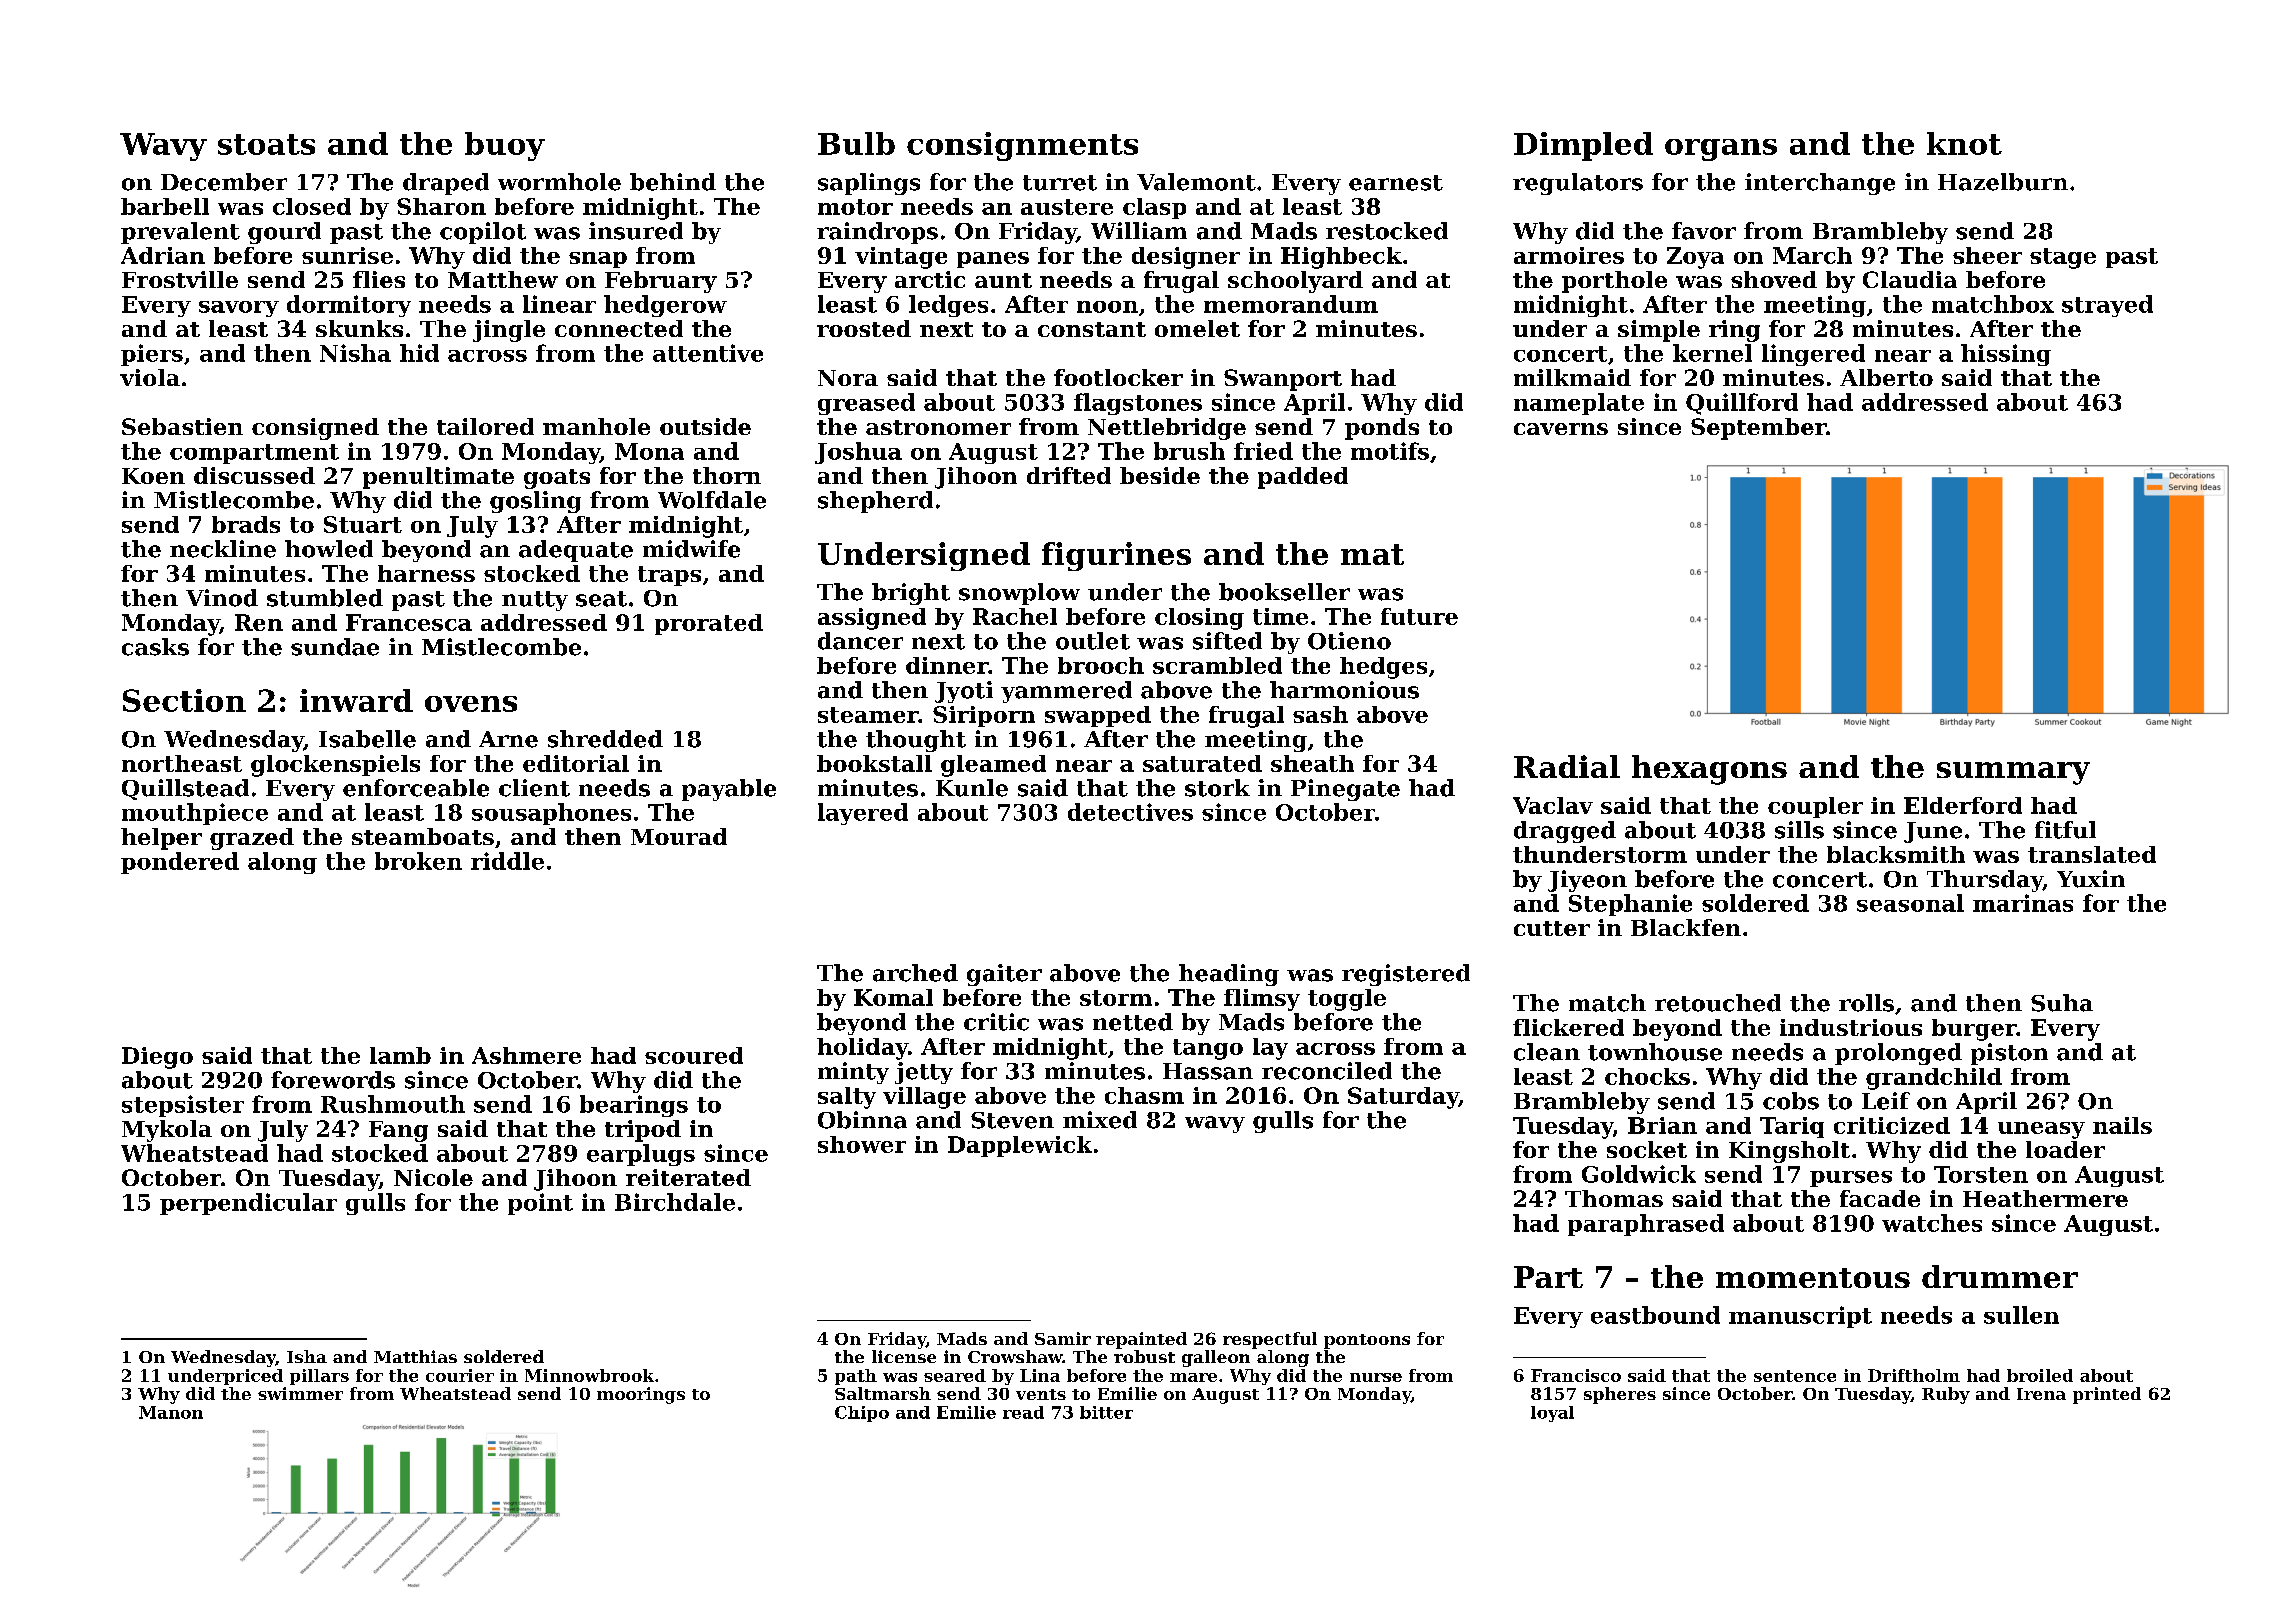 This screenshot has width=2292, height=1620. I want to click on Mourad, so click(679, 836).
